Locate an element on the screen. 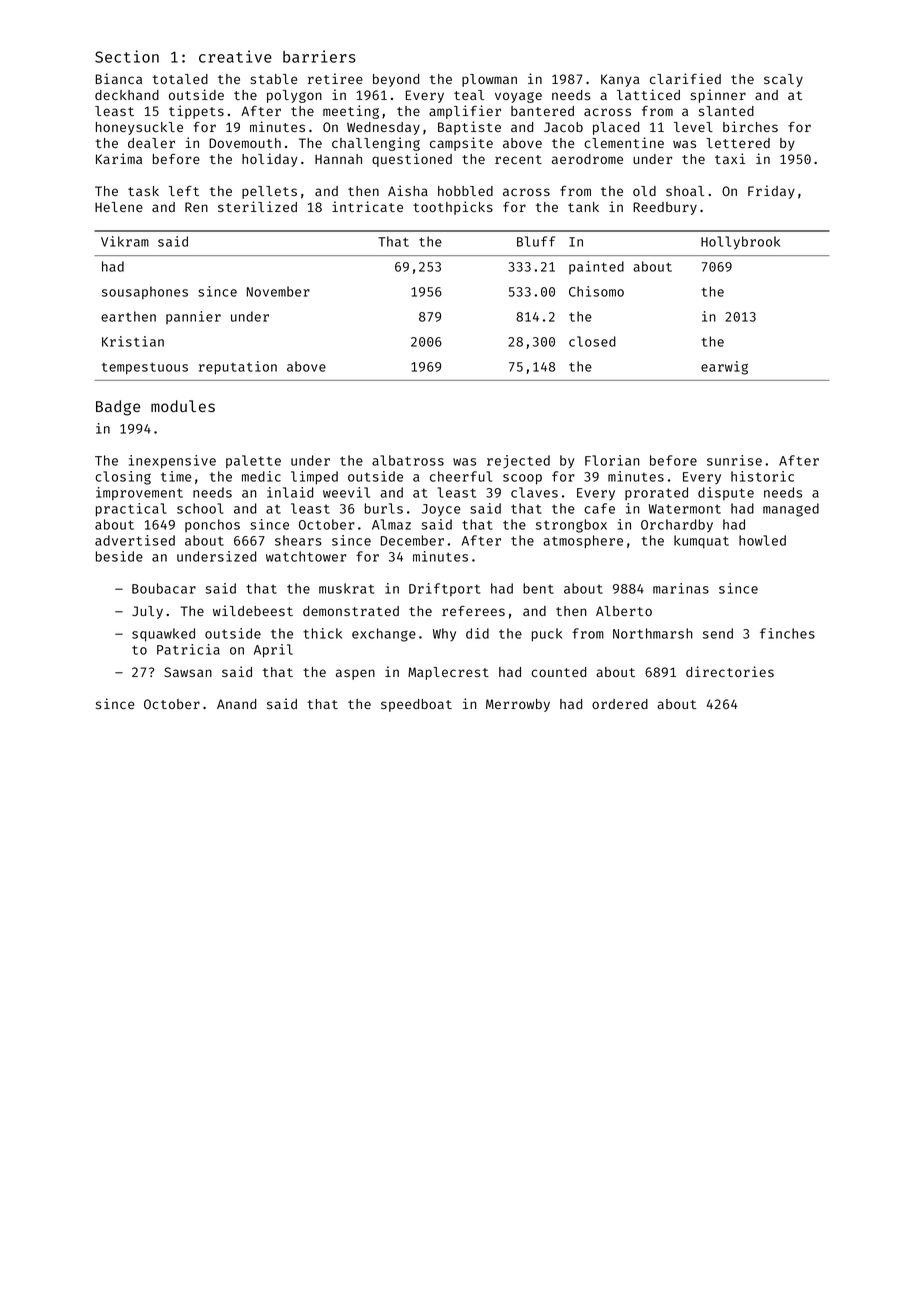  earwig is located at coordinates (724, 368).
